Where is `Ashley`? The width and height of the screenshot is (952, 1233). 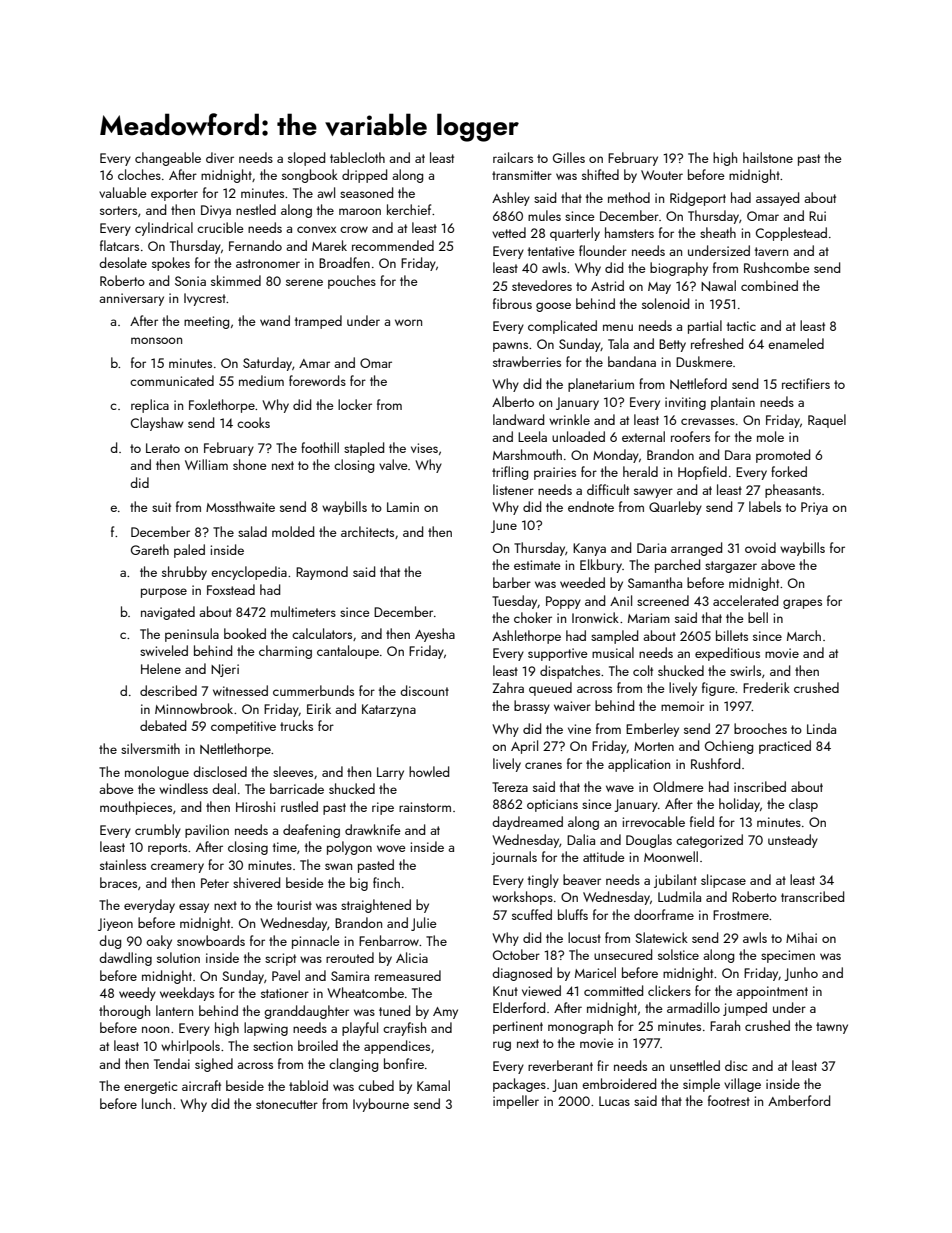 Ashley is located at coordinates (511, 199).
